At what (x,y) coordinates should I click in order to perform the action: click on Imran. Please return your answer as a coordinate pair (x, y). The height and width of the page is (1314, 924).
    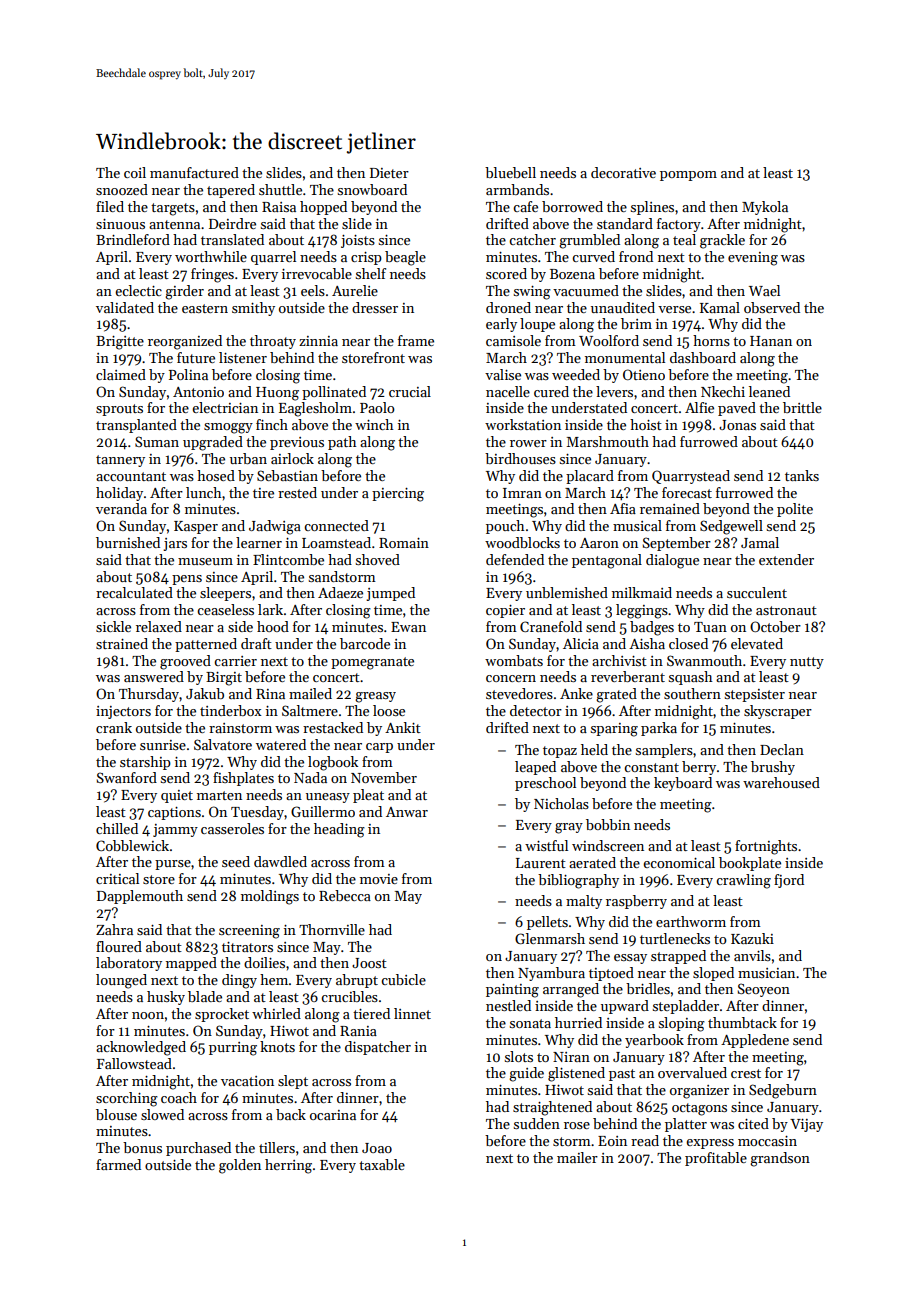
    Looking at the image, I should click on (522, 493).
